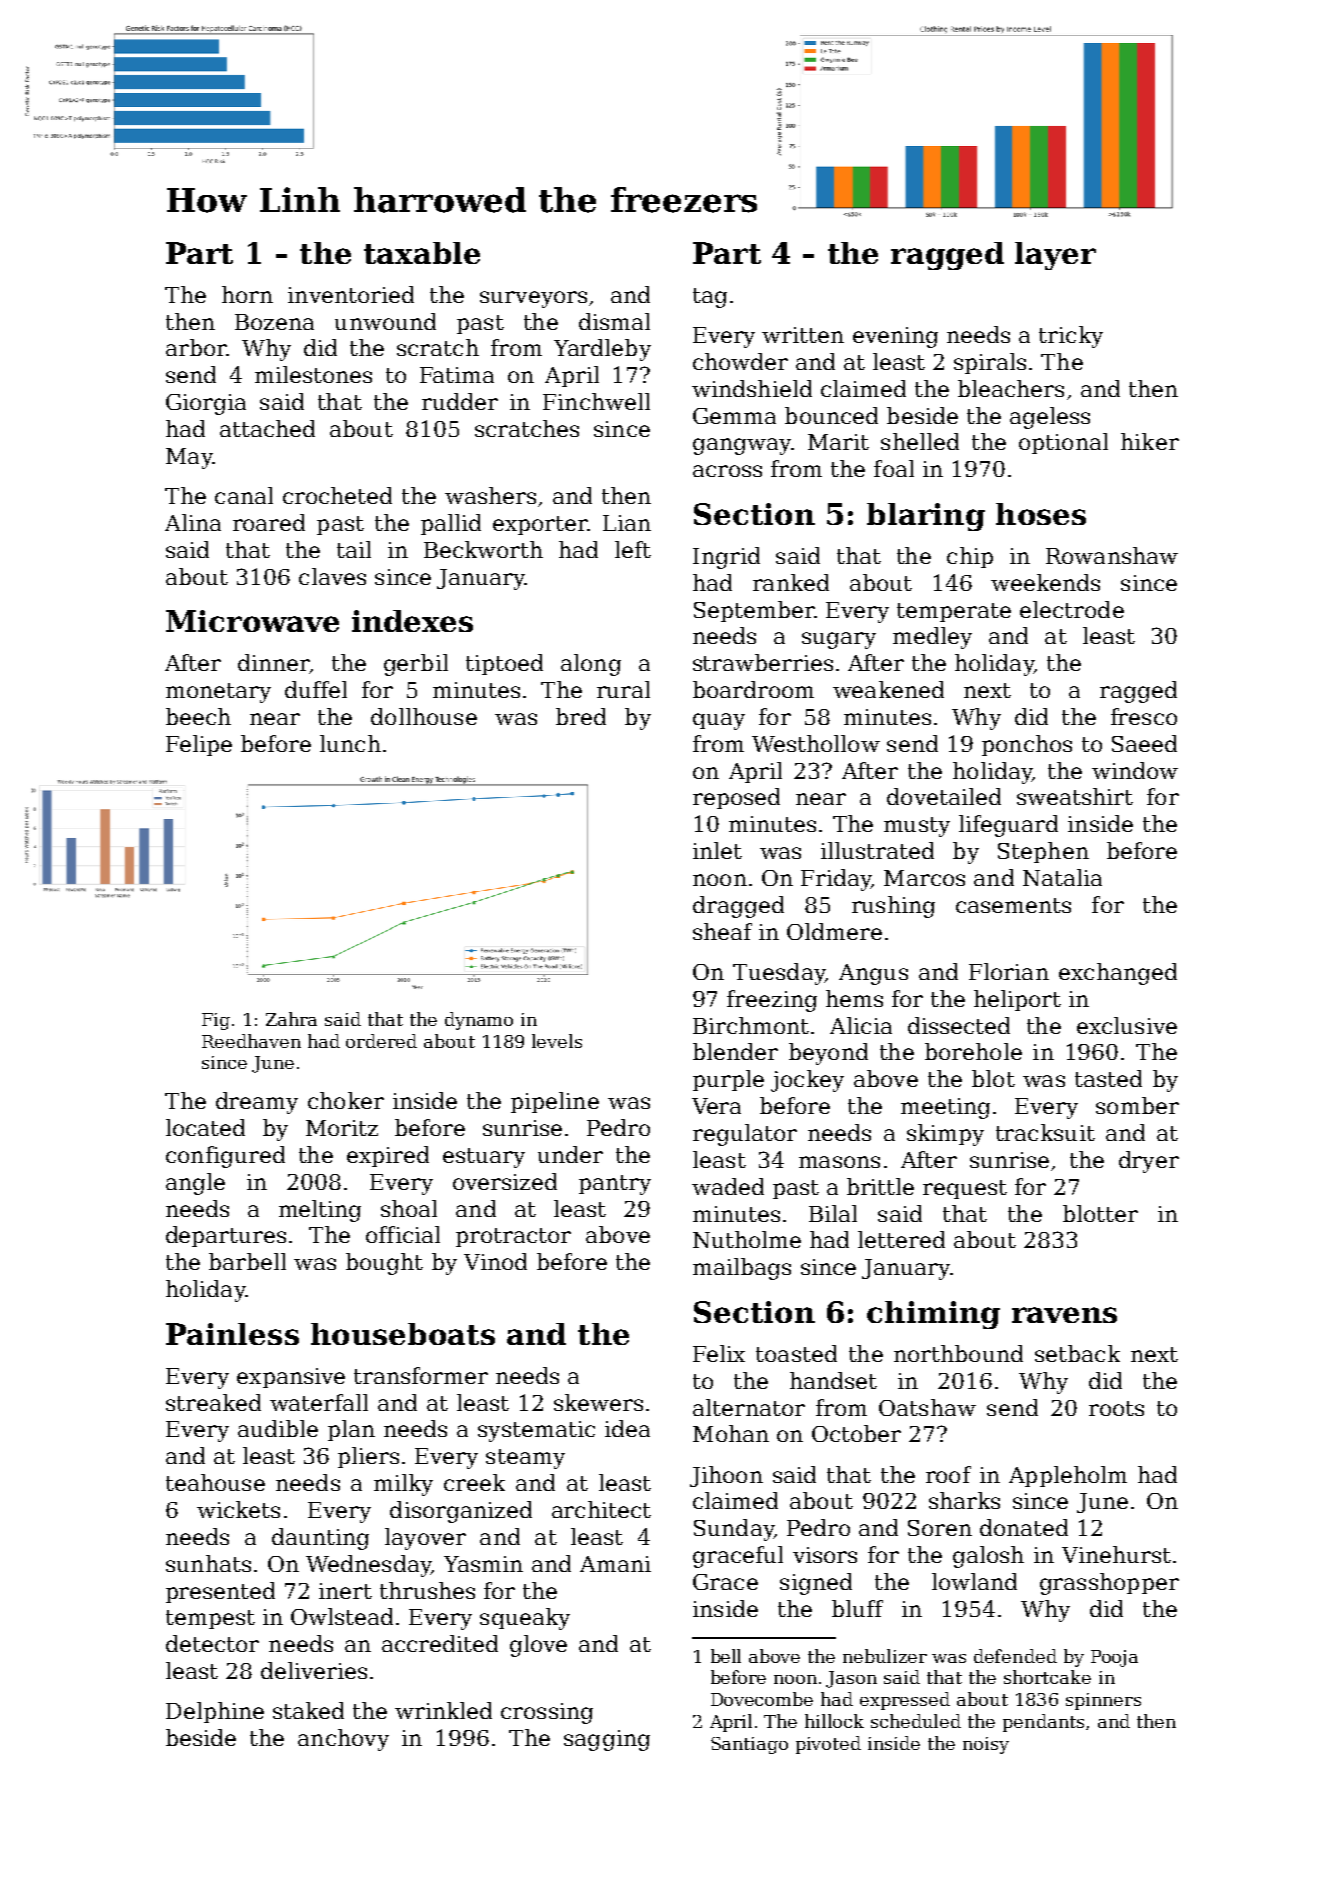  I want to click on official, so click(403, 1234).
